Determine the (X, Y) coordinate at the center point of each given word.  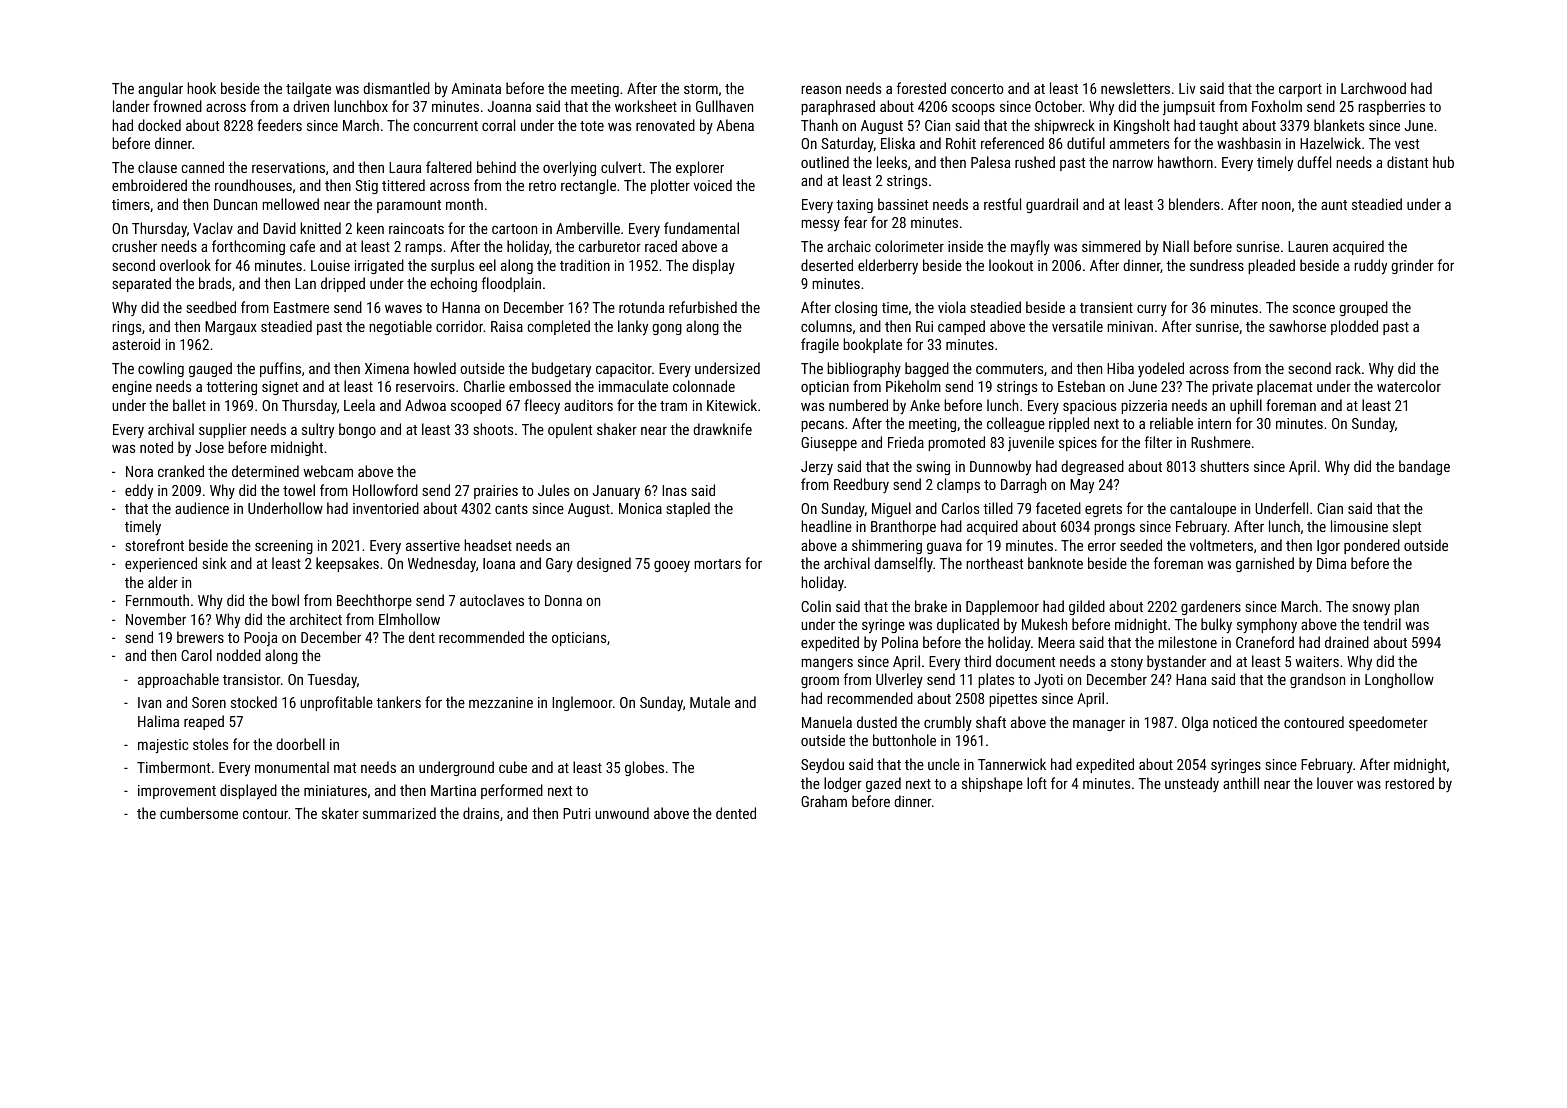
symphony (1267, 625)
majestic (163, 746)
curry (1152, 310)
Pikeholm (913, 386)
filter (1158, 442)
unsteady (1192, 784)
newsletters (1135, 88)
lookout (1011, 265)
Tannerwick (1012, 764)
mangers (827, 664)
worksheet (646, 106)
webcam (328, 471)
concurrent (445, 126)
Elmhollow (409, 619)
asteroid (136, 344)
